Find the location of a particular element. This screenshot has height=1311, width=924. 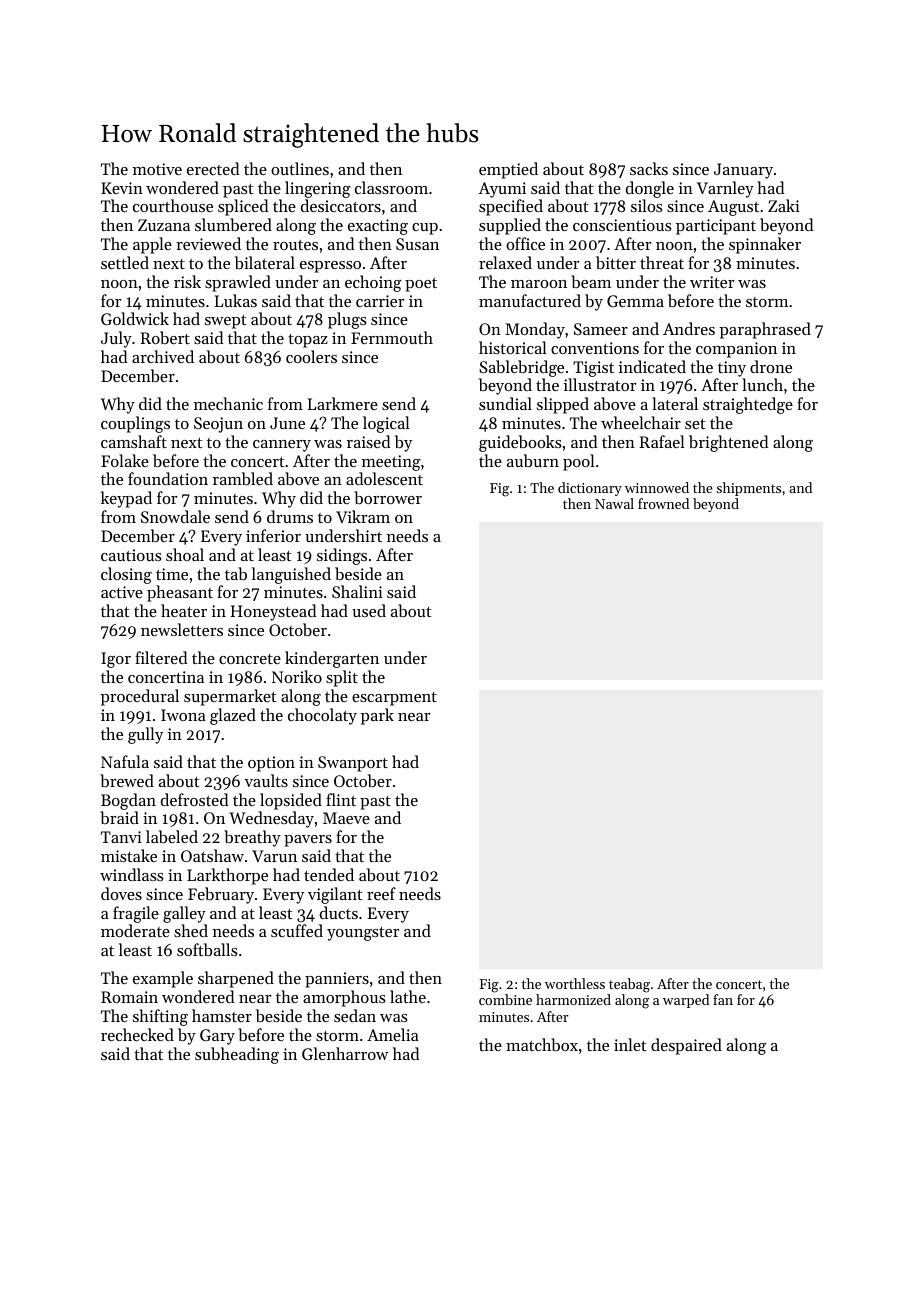

Maeve is located at coordinates (346, 818).
